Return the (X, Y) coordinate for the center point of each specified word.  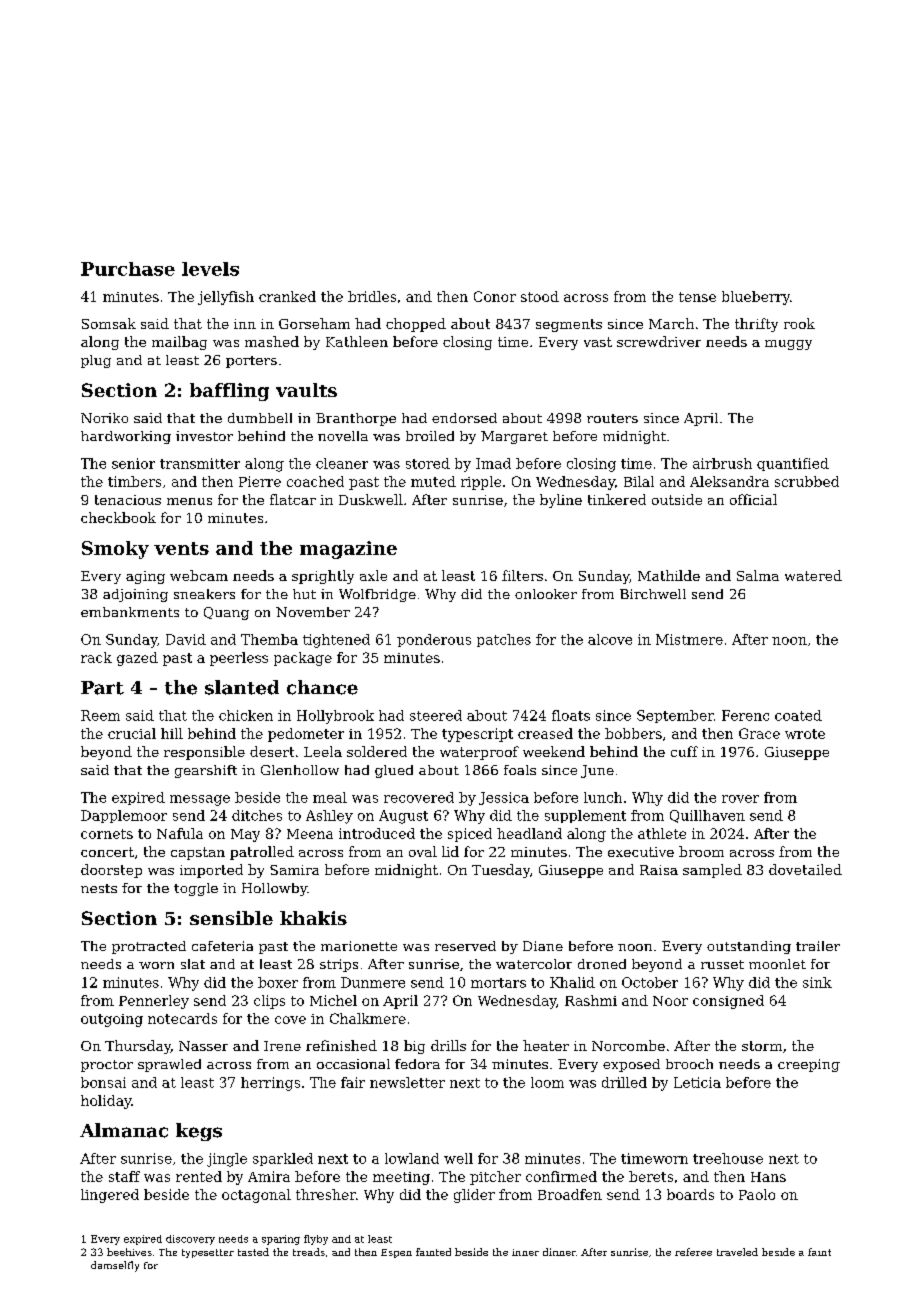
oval (423, 851)
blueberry (756, 298)
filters (522, 575)
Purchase (128, 269)
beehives (129, 1252)
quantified (793, 464)
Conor (495, 296)
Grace (759, 733)
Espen (396, 1253)
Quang (226, 613)
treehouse (728, 1158)
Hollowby (274, 889)
